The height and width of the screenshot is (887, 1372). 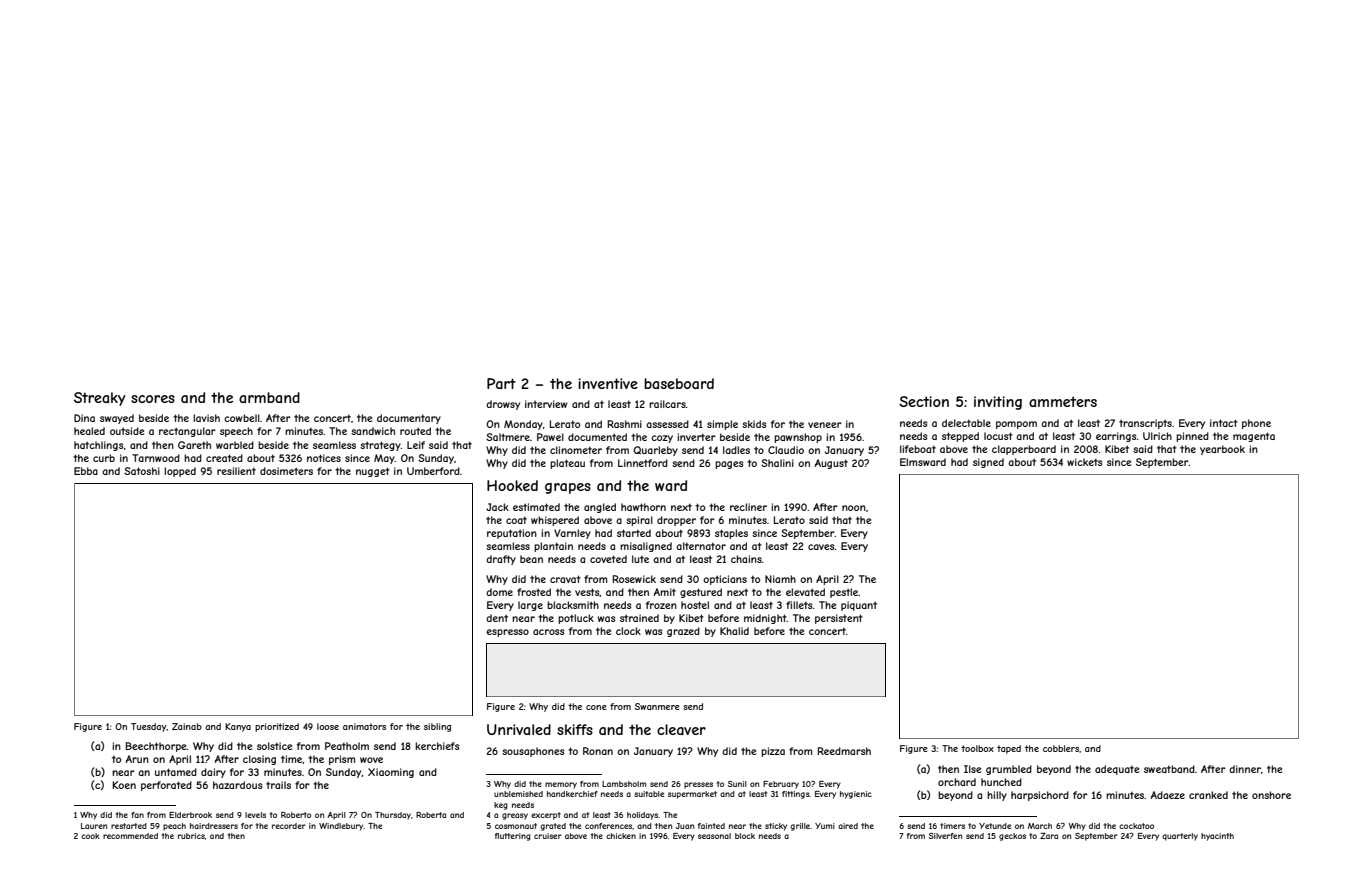 I want to click on Streaky, so click(x=100, y=399).
